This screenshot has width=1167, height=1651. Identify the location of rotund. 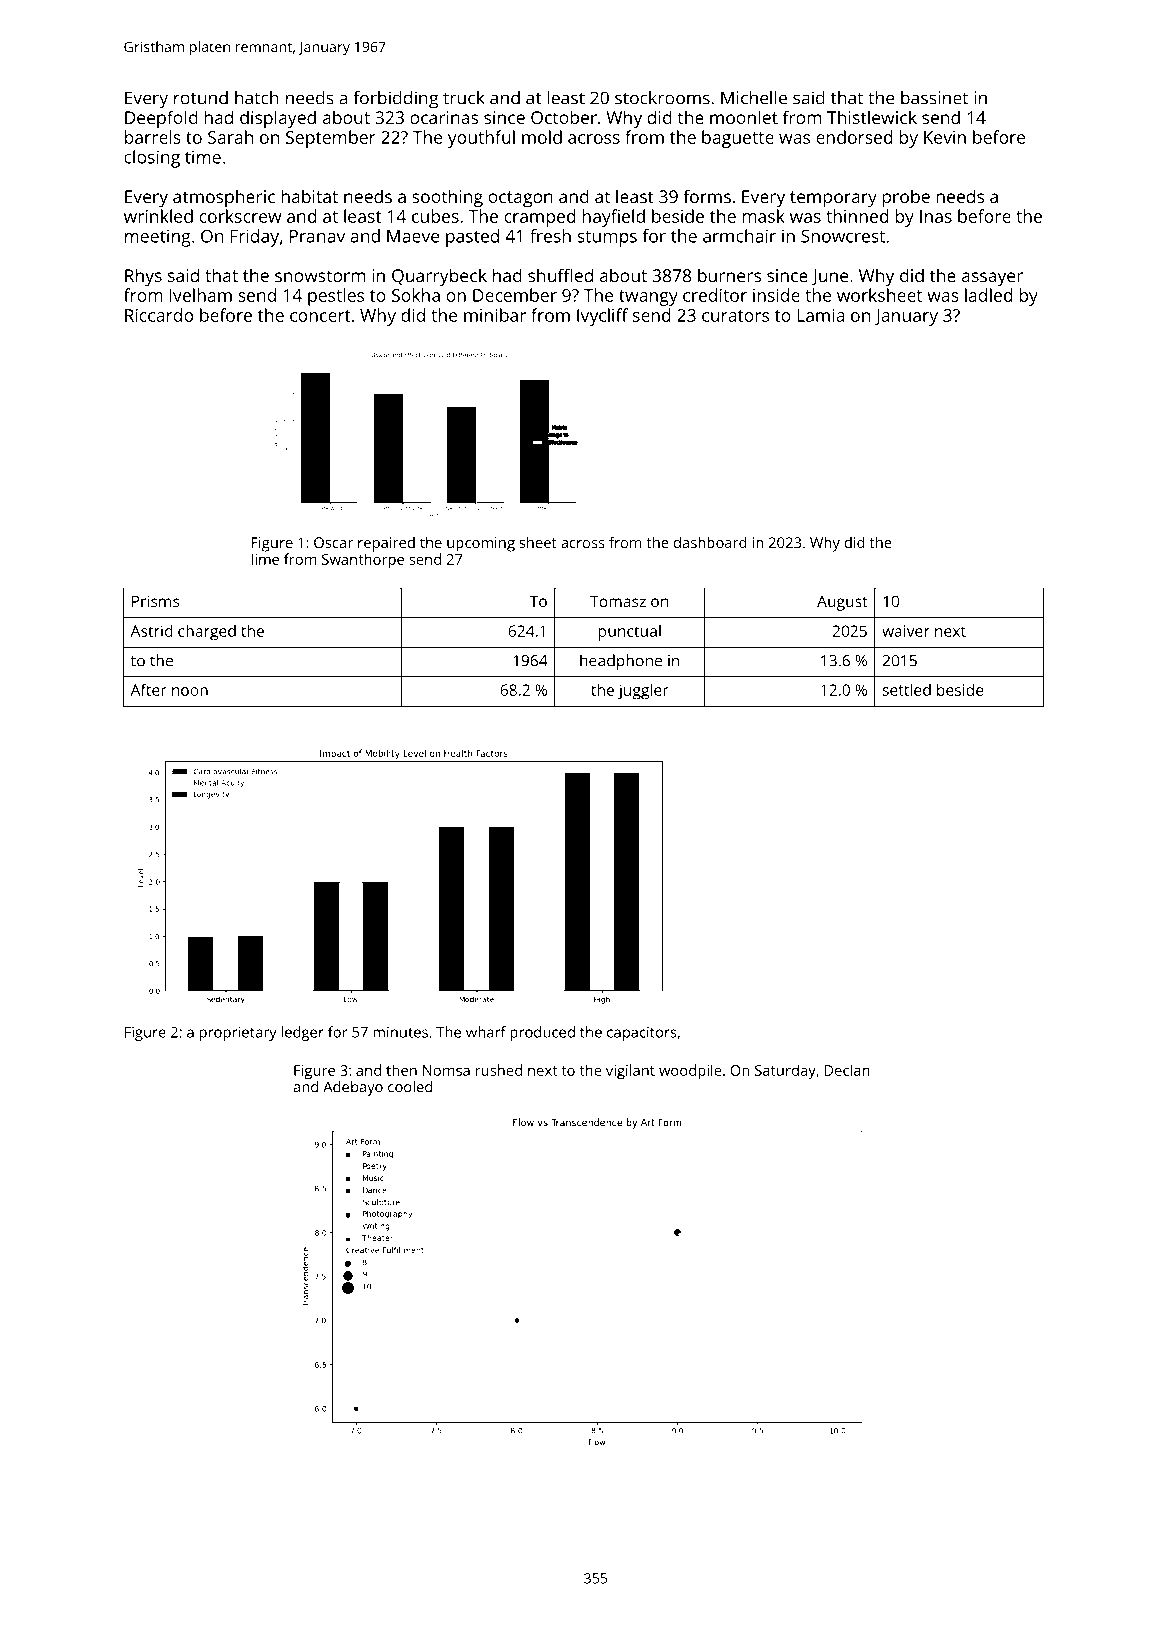
(201, 98).
